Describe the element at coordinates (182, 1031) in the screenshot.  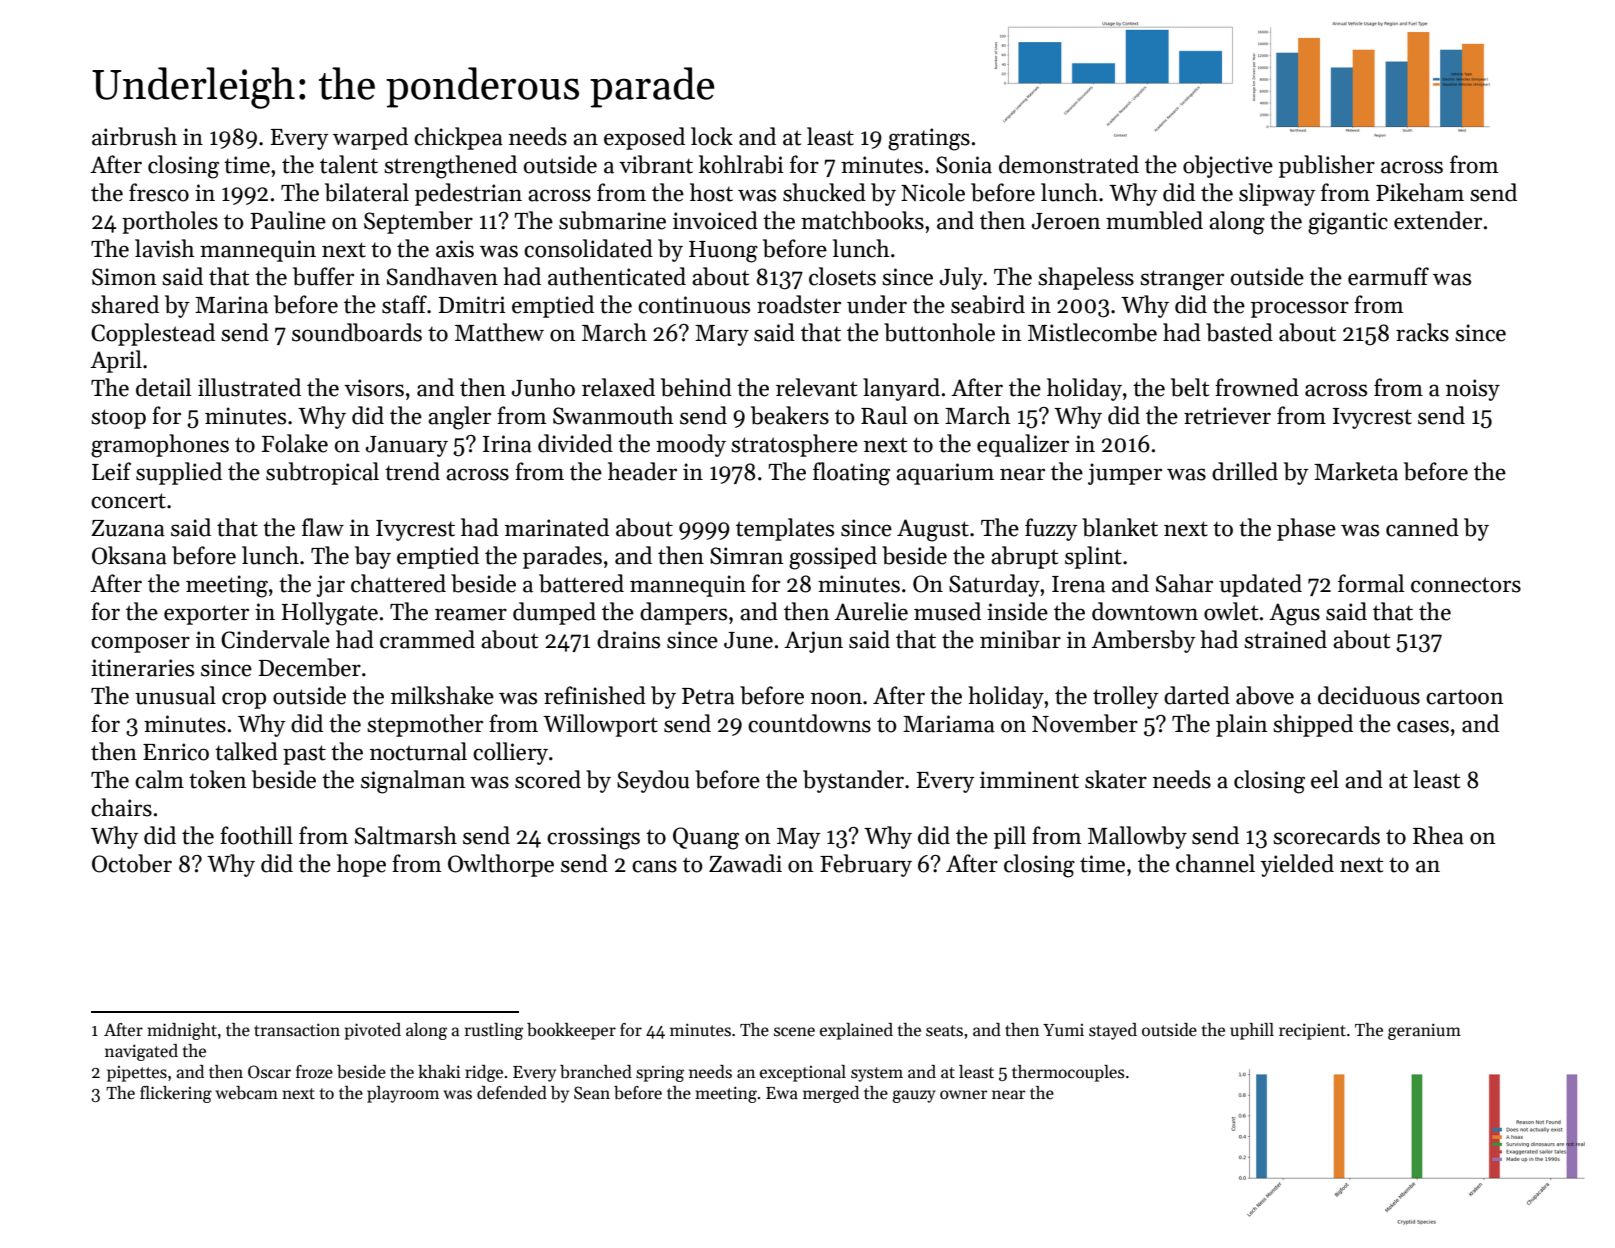
I see `midnight` at that location.
